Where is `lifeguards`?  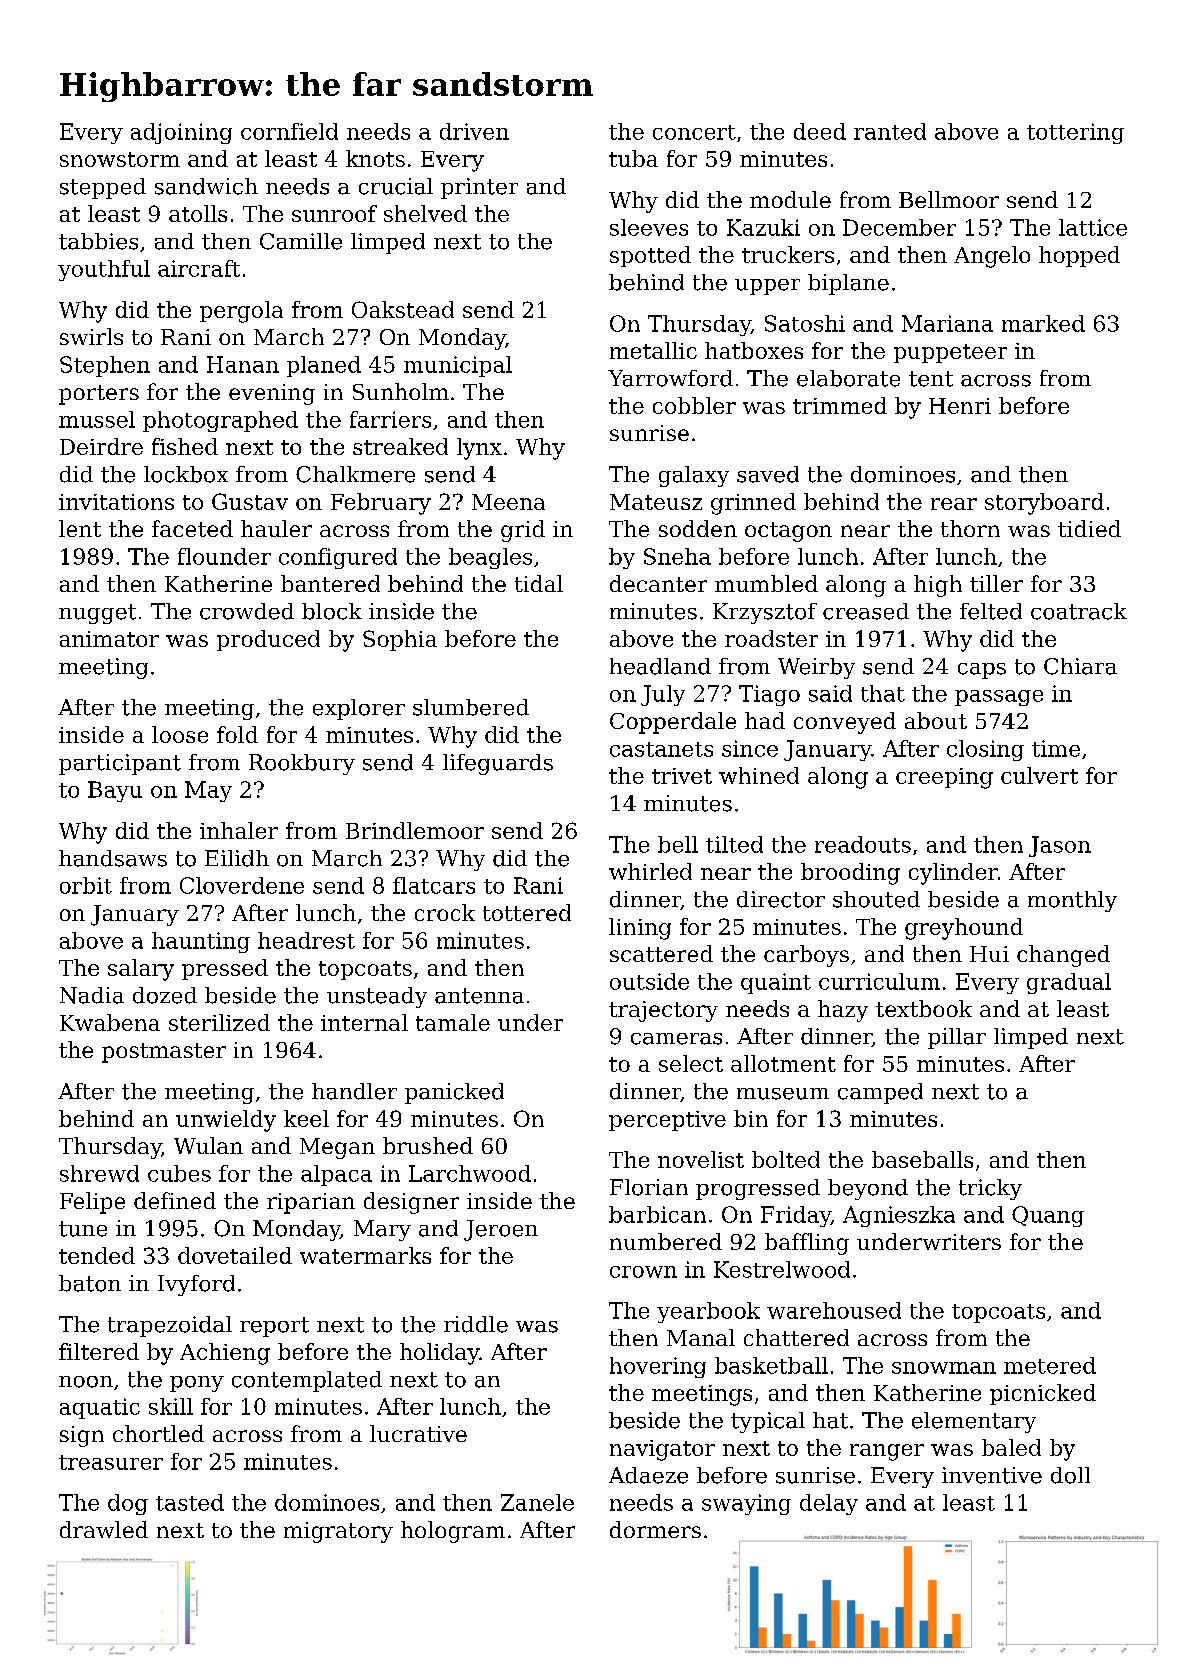 lifeguards is located at coordinates (498, 764).
